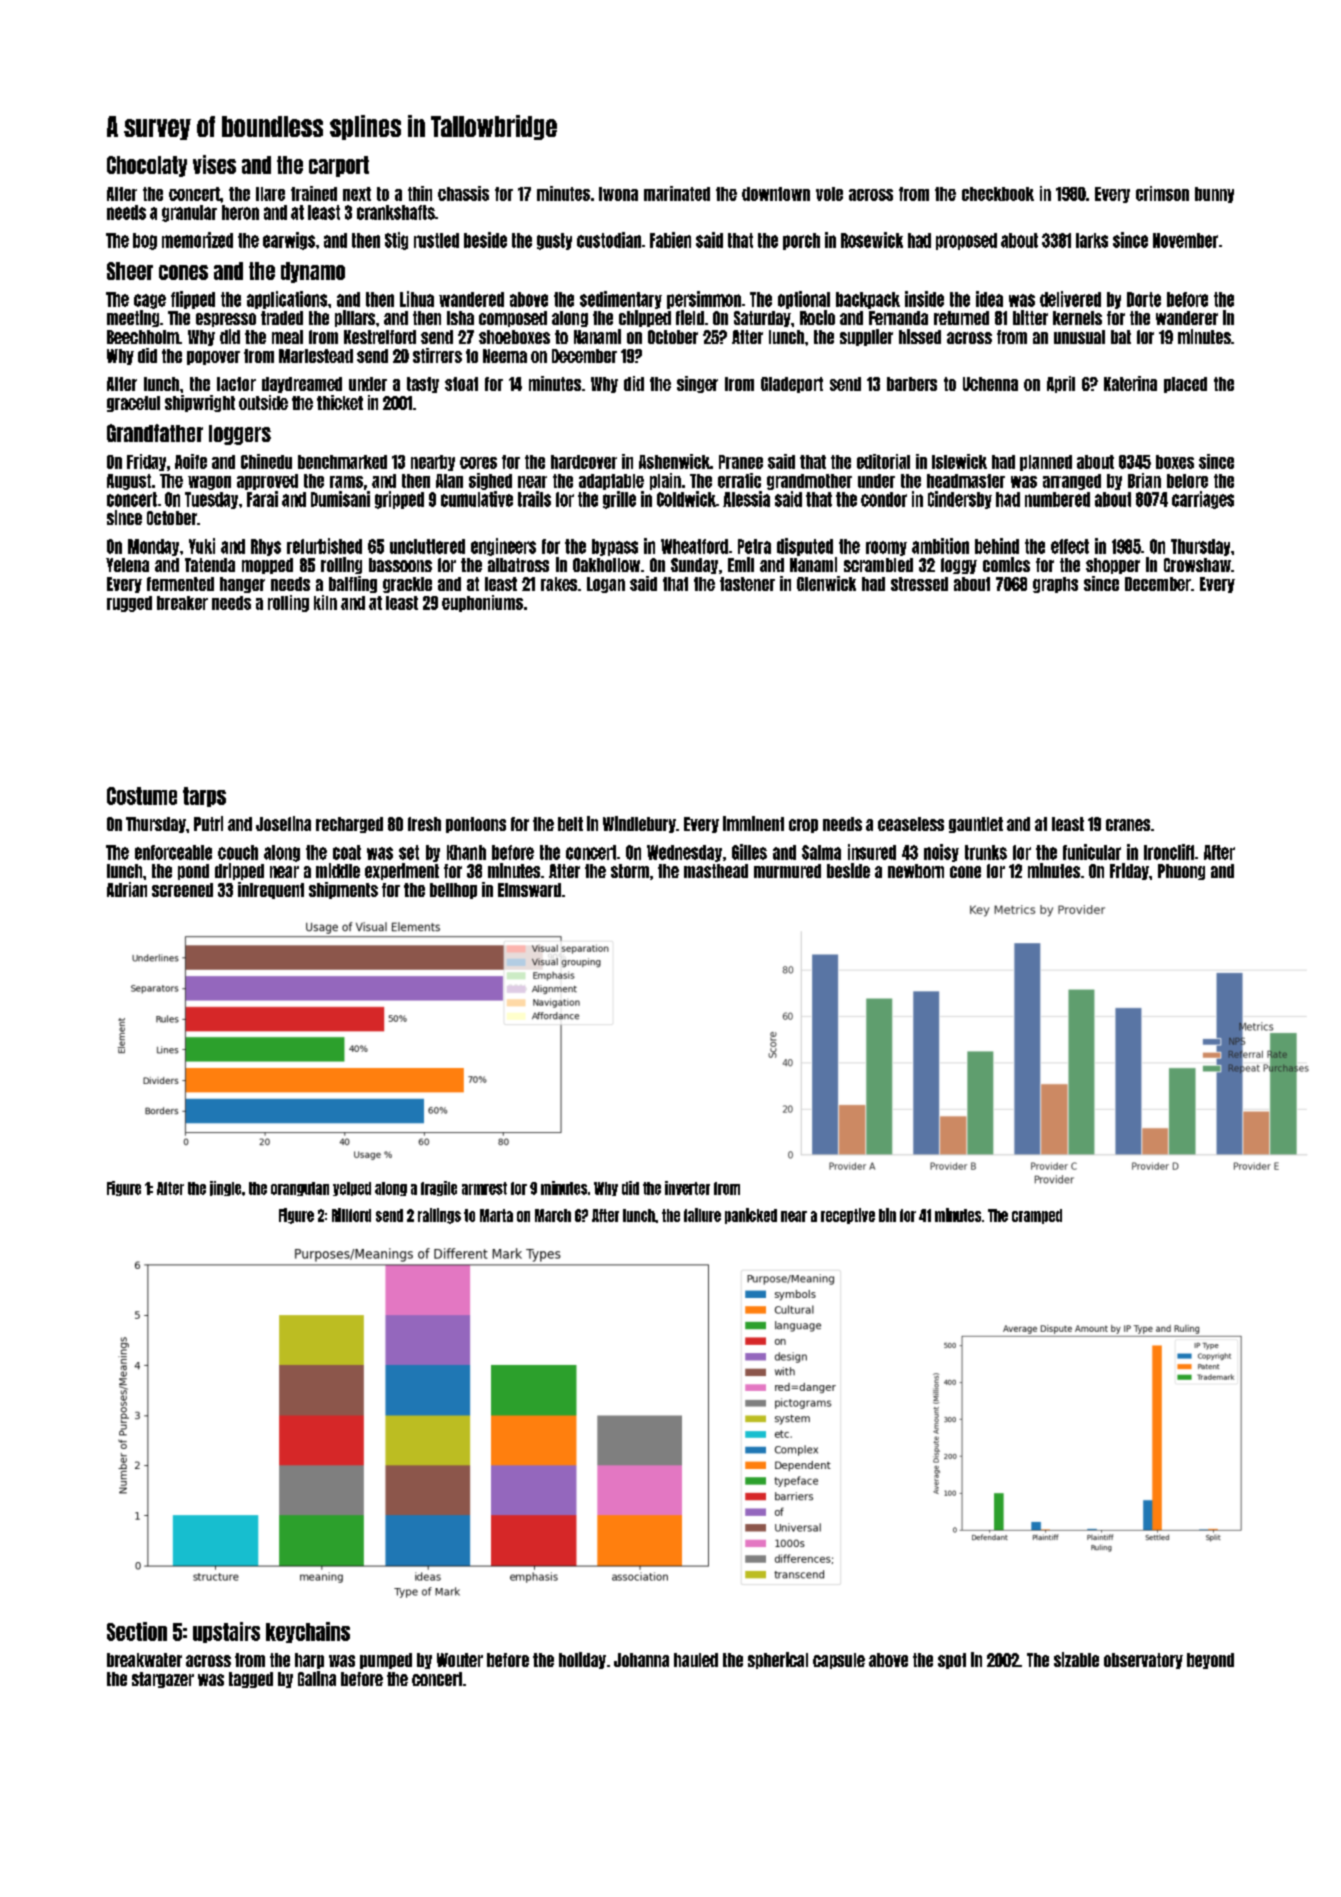 The height and width of the page is (1897, 1341). Describe the element at coordinates (271, 890) in the page. I see `infrequent` at that location.
